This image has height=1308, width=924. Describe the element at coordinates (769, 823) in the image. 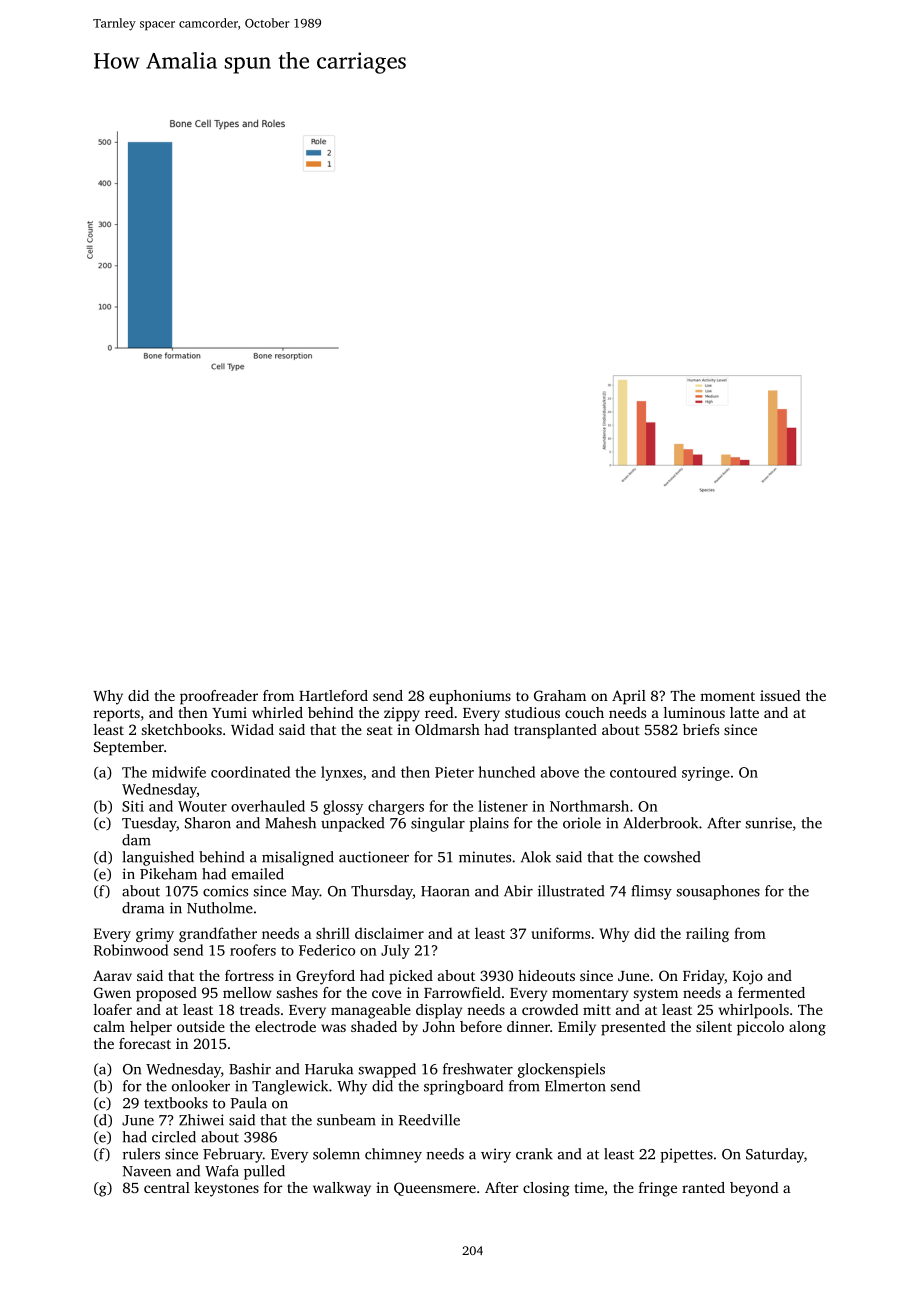

I see `sunrise` at that location.
